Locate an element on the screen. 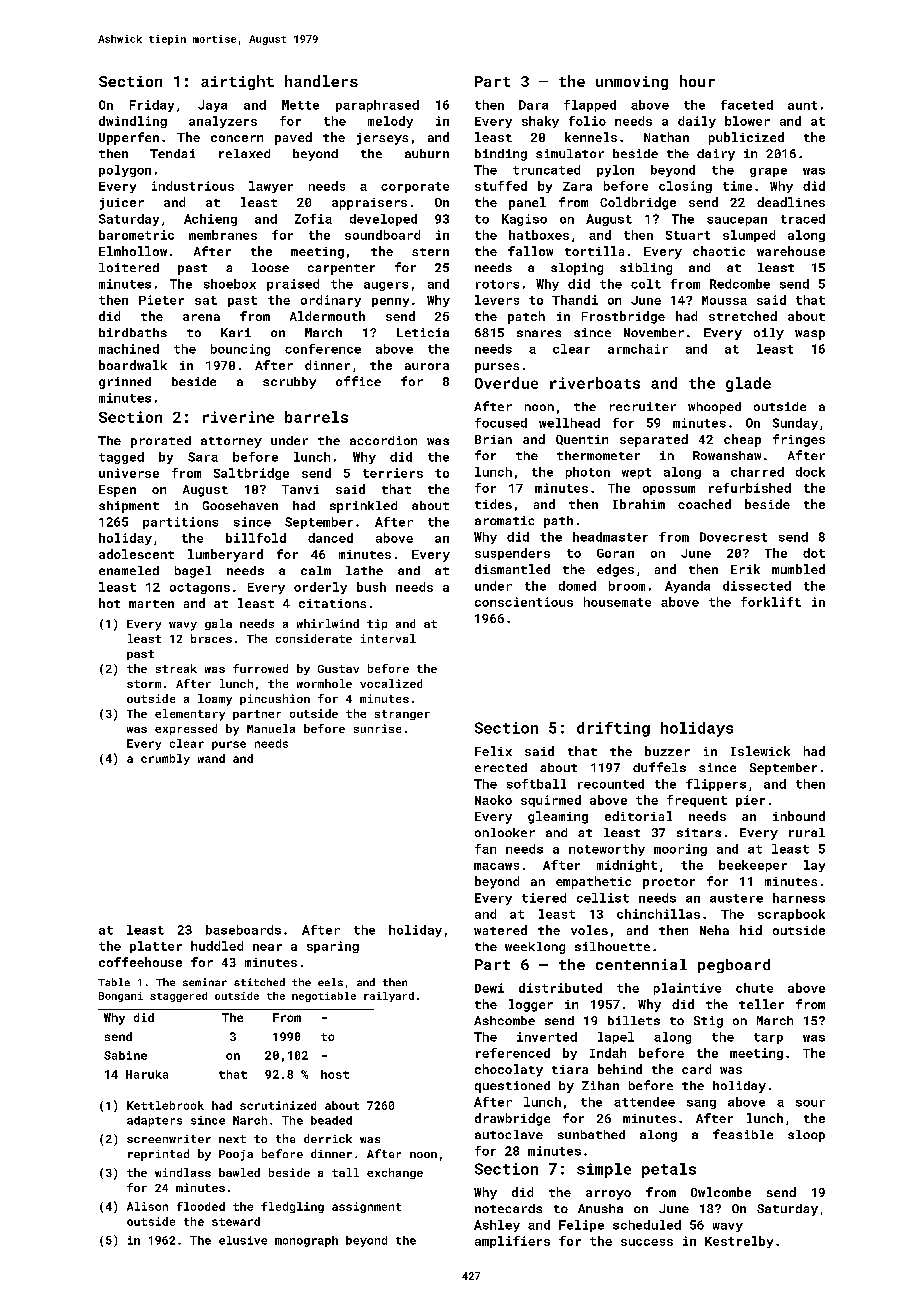 This screenshot has height=1308, width=924. Saltbridge is located at coordinates (251, 474).
